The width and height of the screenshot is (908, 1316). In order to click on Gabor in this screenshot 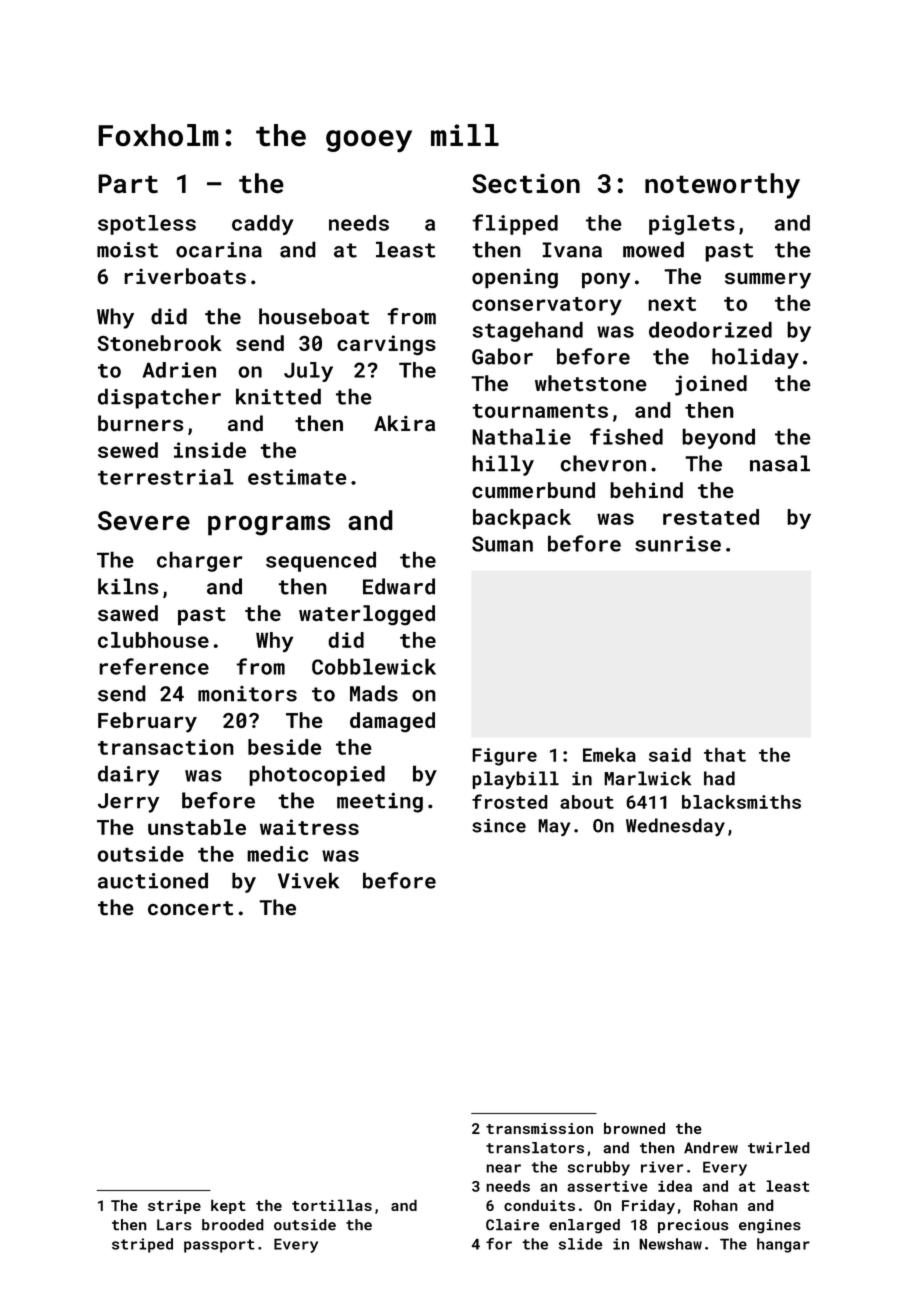, I will do `click(502, 356)`.
